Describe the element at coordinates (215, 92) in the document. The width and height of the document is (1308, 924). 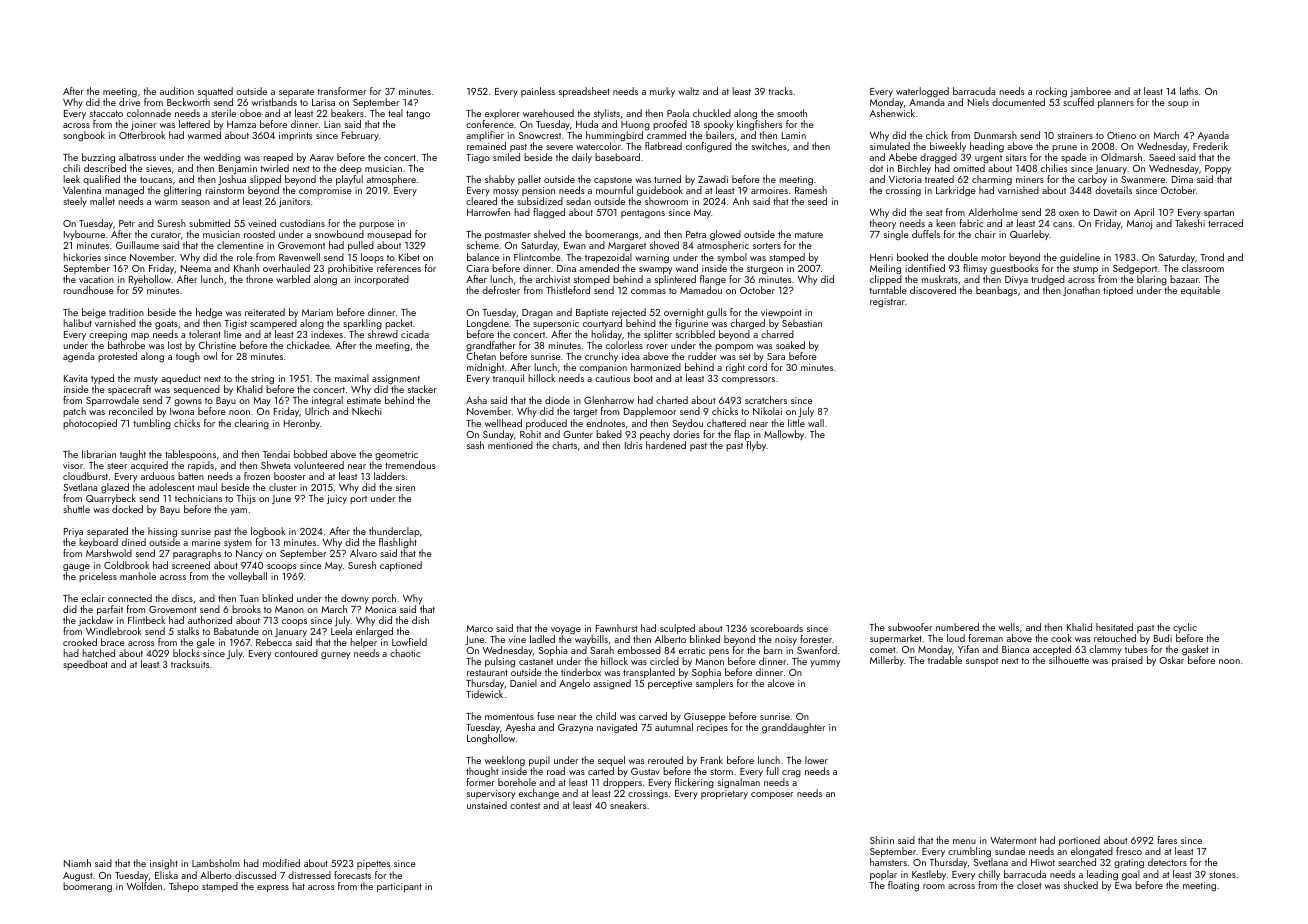
I see `squatted` at that location.
